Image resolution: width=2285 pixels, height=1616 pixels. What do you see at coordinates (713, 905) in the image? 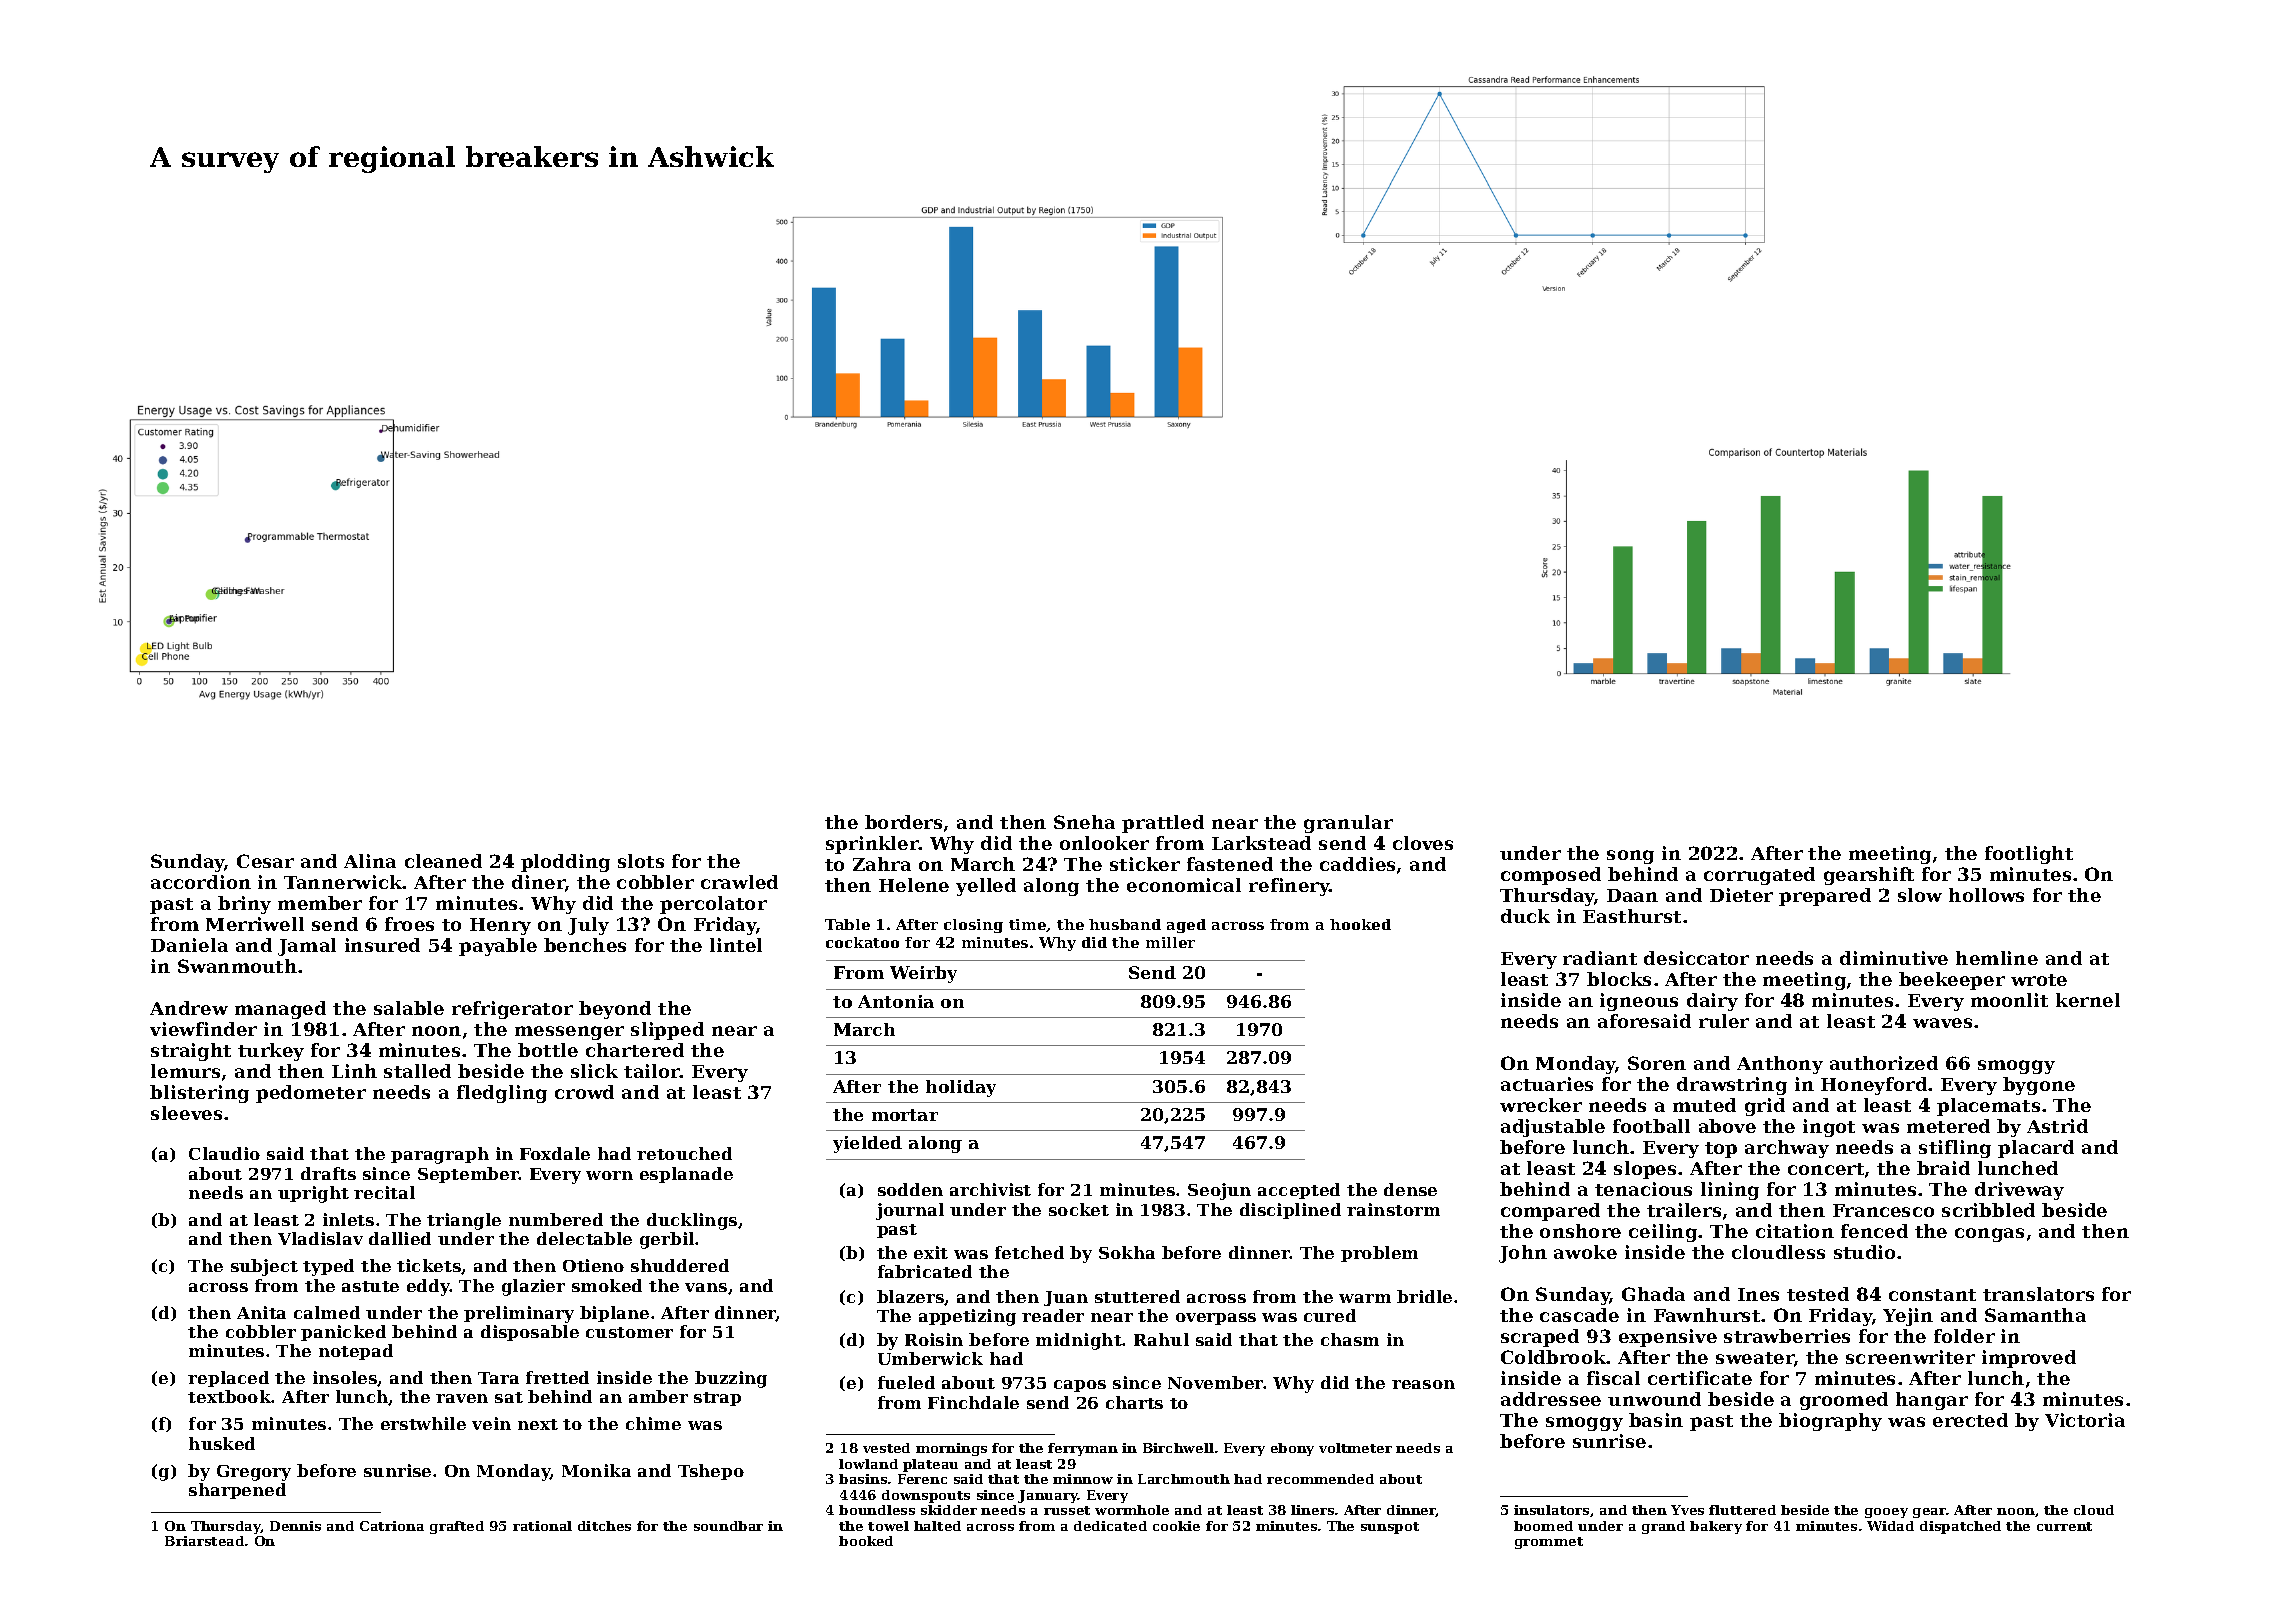
I see `percolator` at bounding box center [713, 905].
